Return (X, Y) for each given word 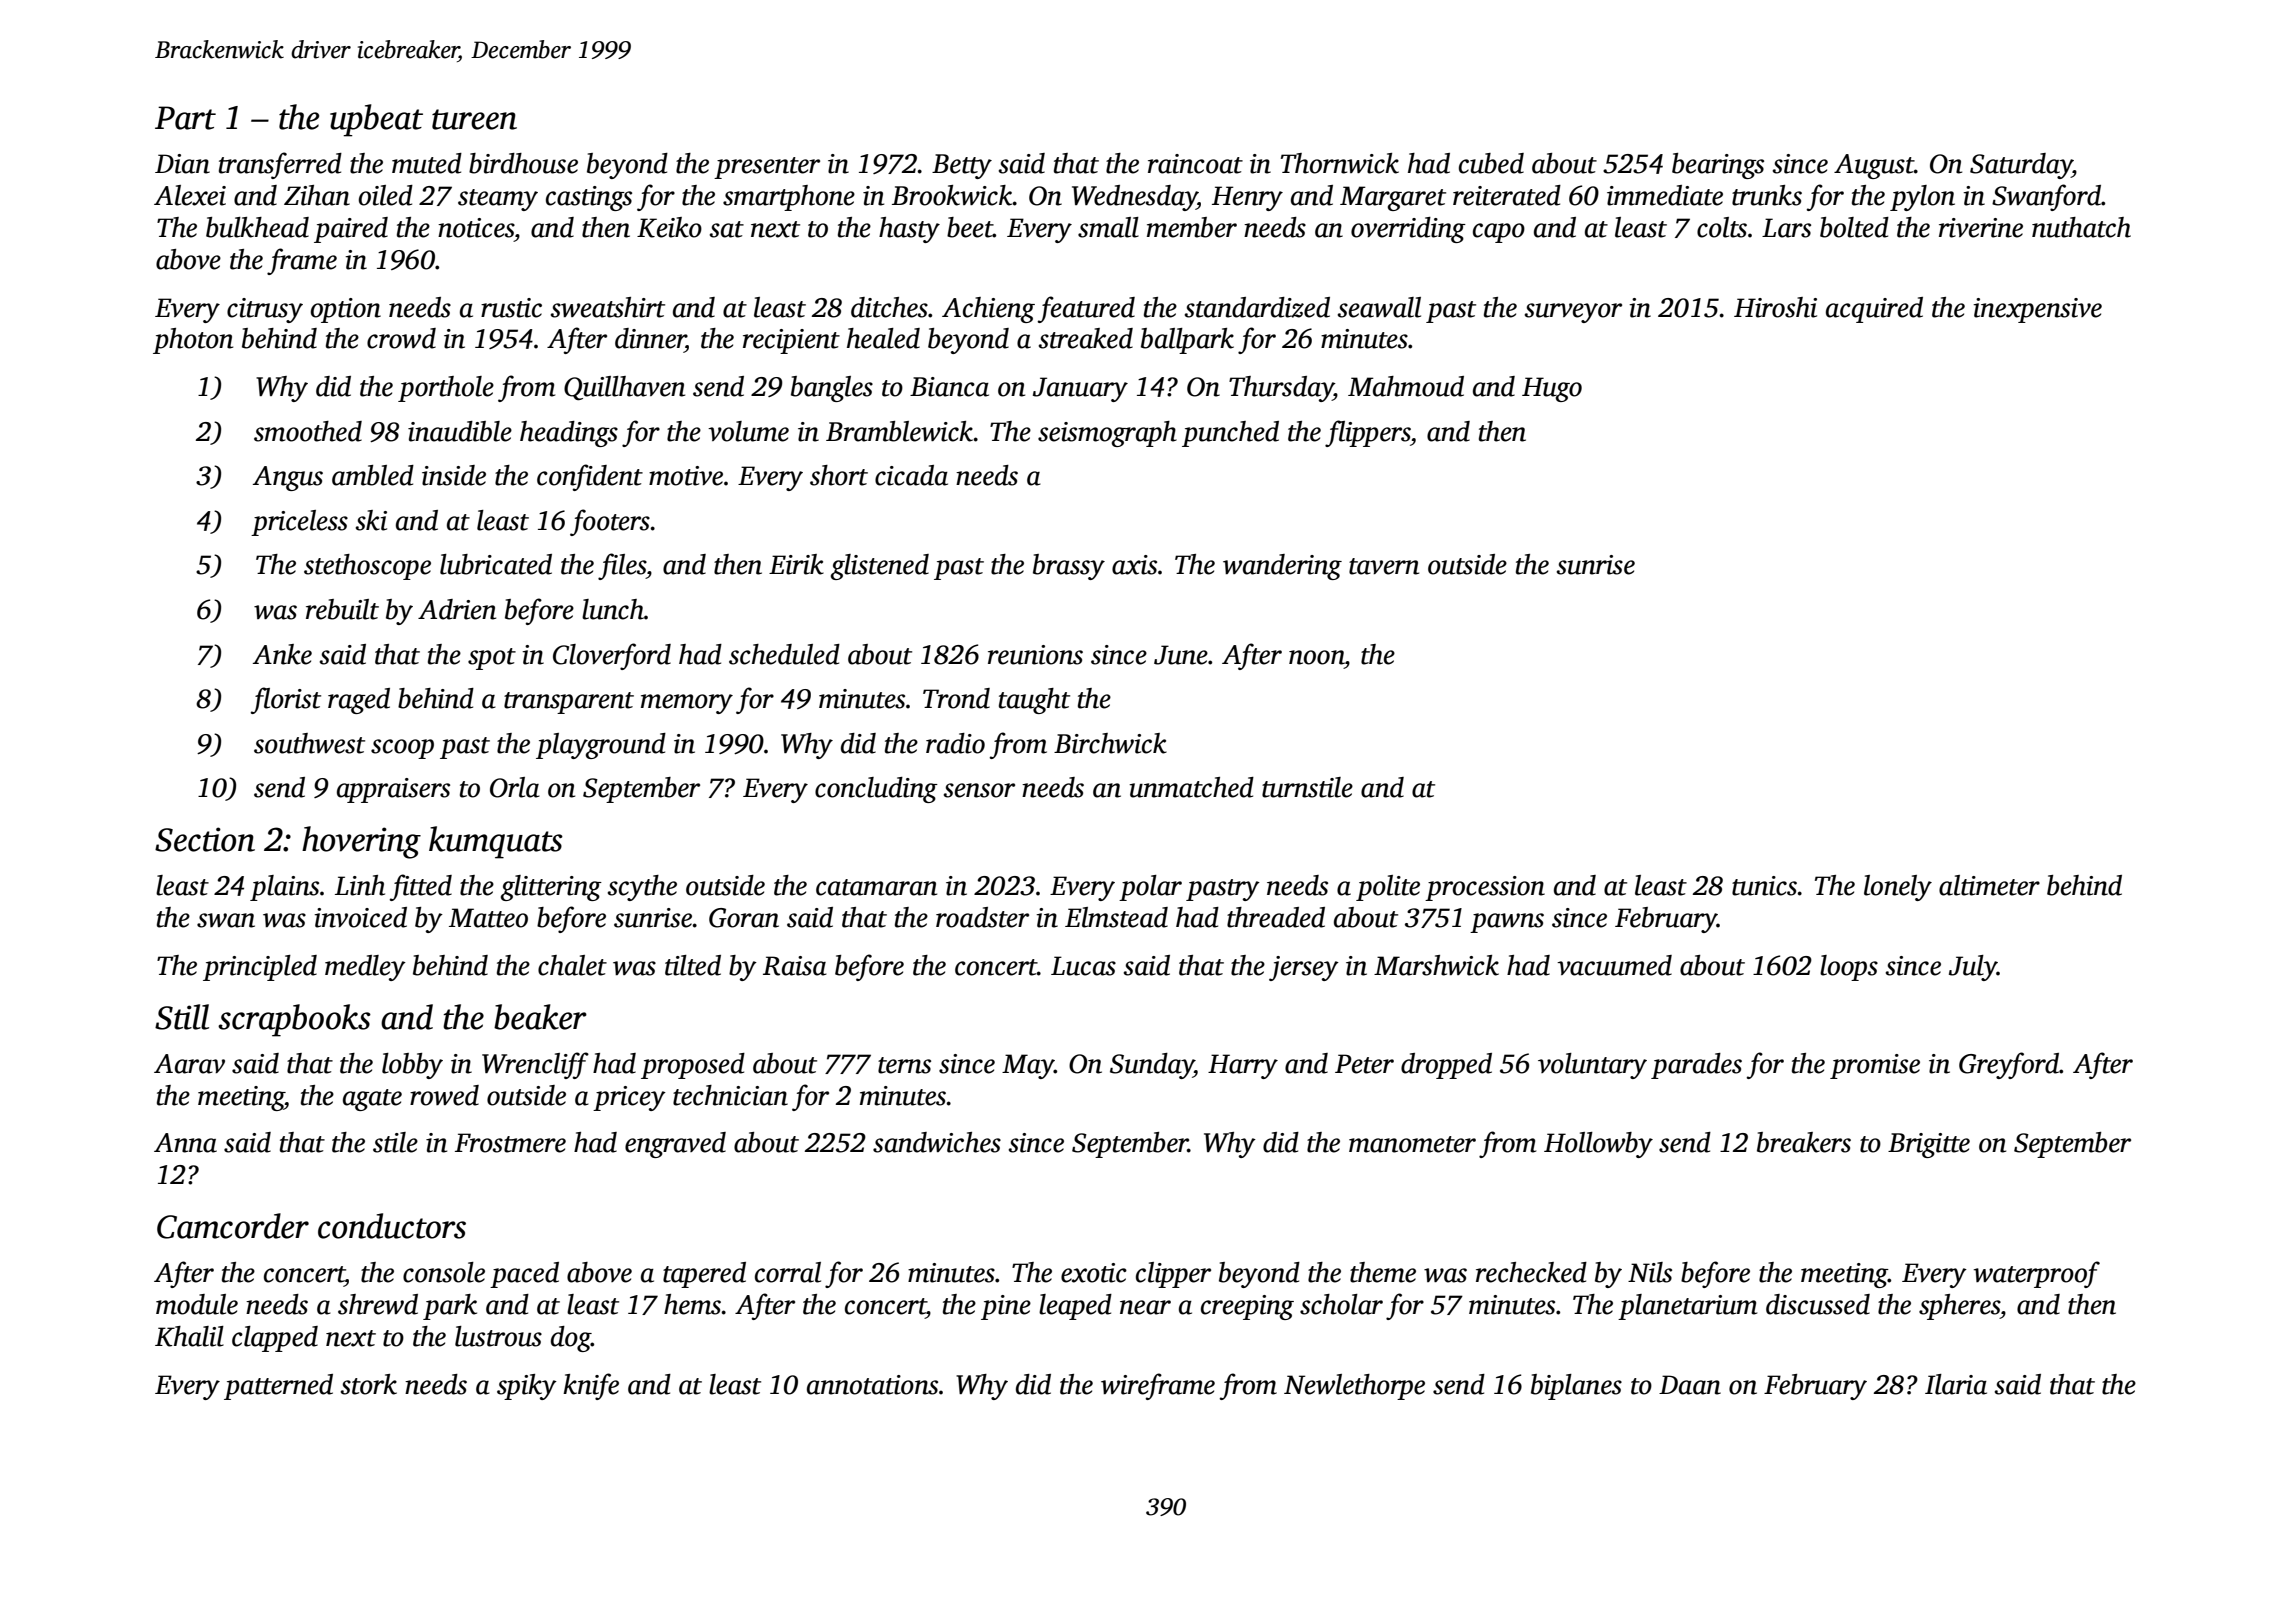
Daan (1690, 1385)
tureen (474, 119)
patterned (278, 1387)
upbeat (376, 120)
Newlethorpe (1354, 1387)
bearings (1718, 166)
